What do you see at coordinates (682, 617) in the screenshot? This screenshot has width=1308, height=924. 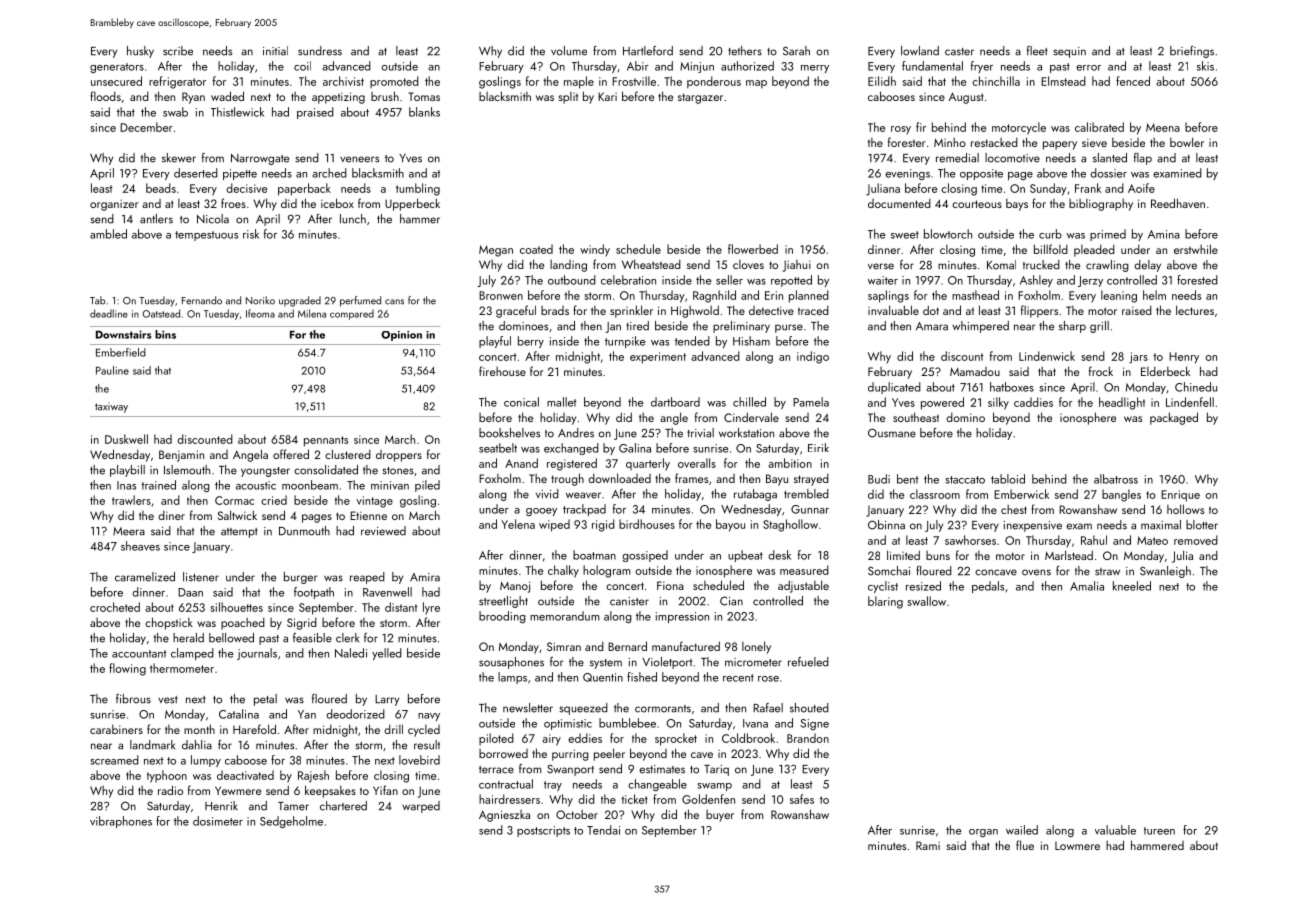 I see `impression` at bounding box center [682, 617].
